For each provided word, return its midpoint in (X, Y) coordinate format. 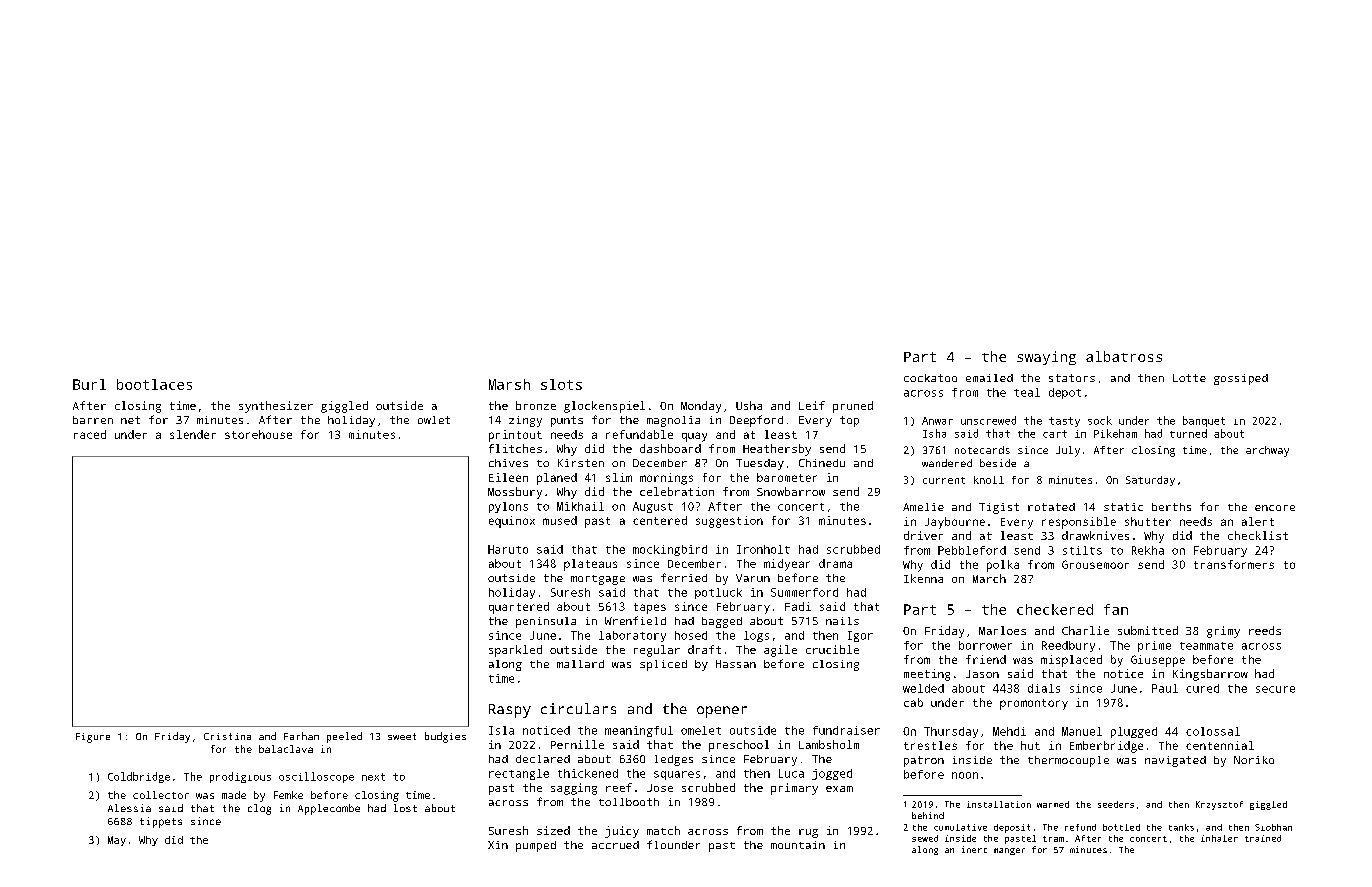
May (117, 841)
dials (1044, 688)
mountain (798, 845)
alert (1258, 521)
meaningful (639, 731)
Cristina (227, 736)
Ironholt (763, 549)
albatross (1124, 356)
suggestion (729, 522)
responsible (1079, 523)
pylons (508, 507)
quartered (519, 608)
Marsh (509, 384)
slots (561, 384)
